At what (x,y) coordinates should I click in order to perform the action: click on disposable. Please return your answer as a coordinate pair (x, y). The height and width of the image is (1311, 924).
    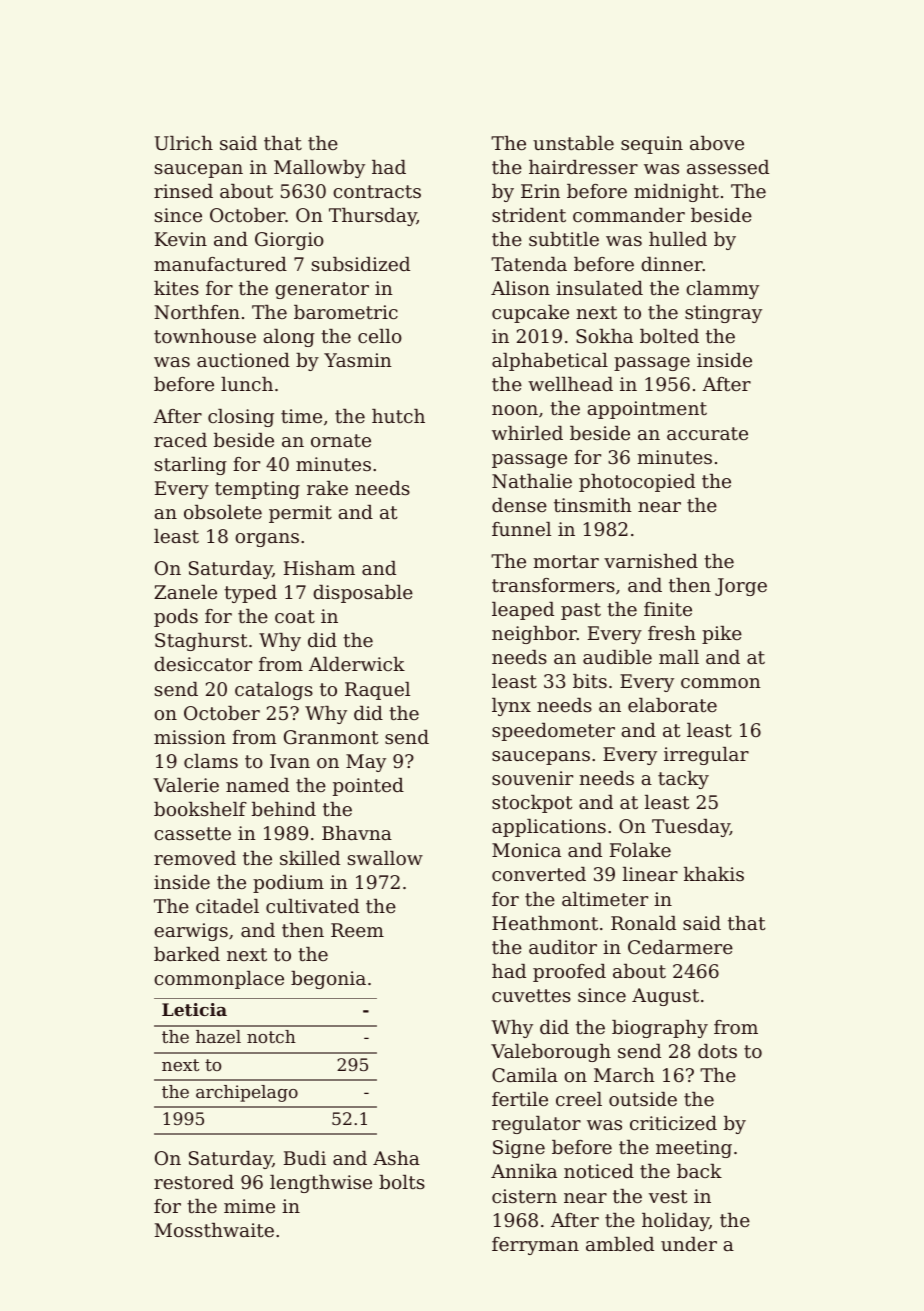
    Looking at the image, I should click on (363, 594).
